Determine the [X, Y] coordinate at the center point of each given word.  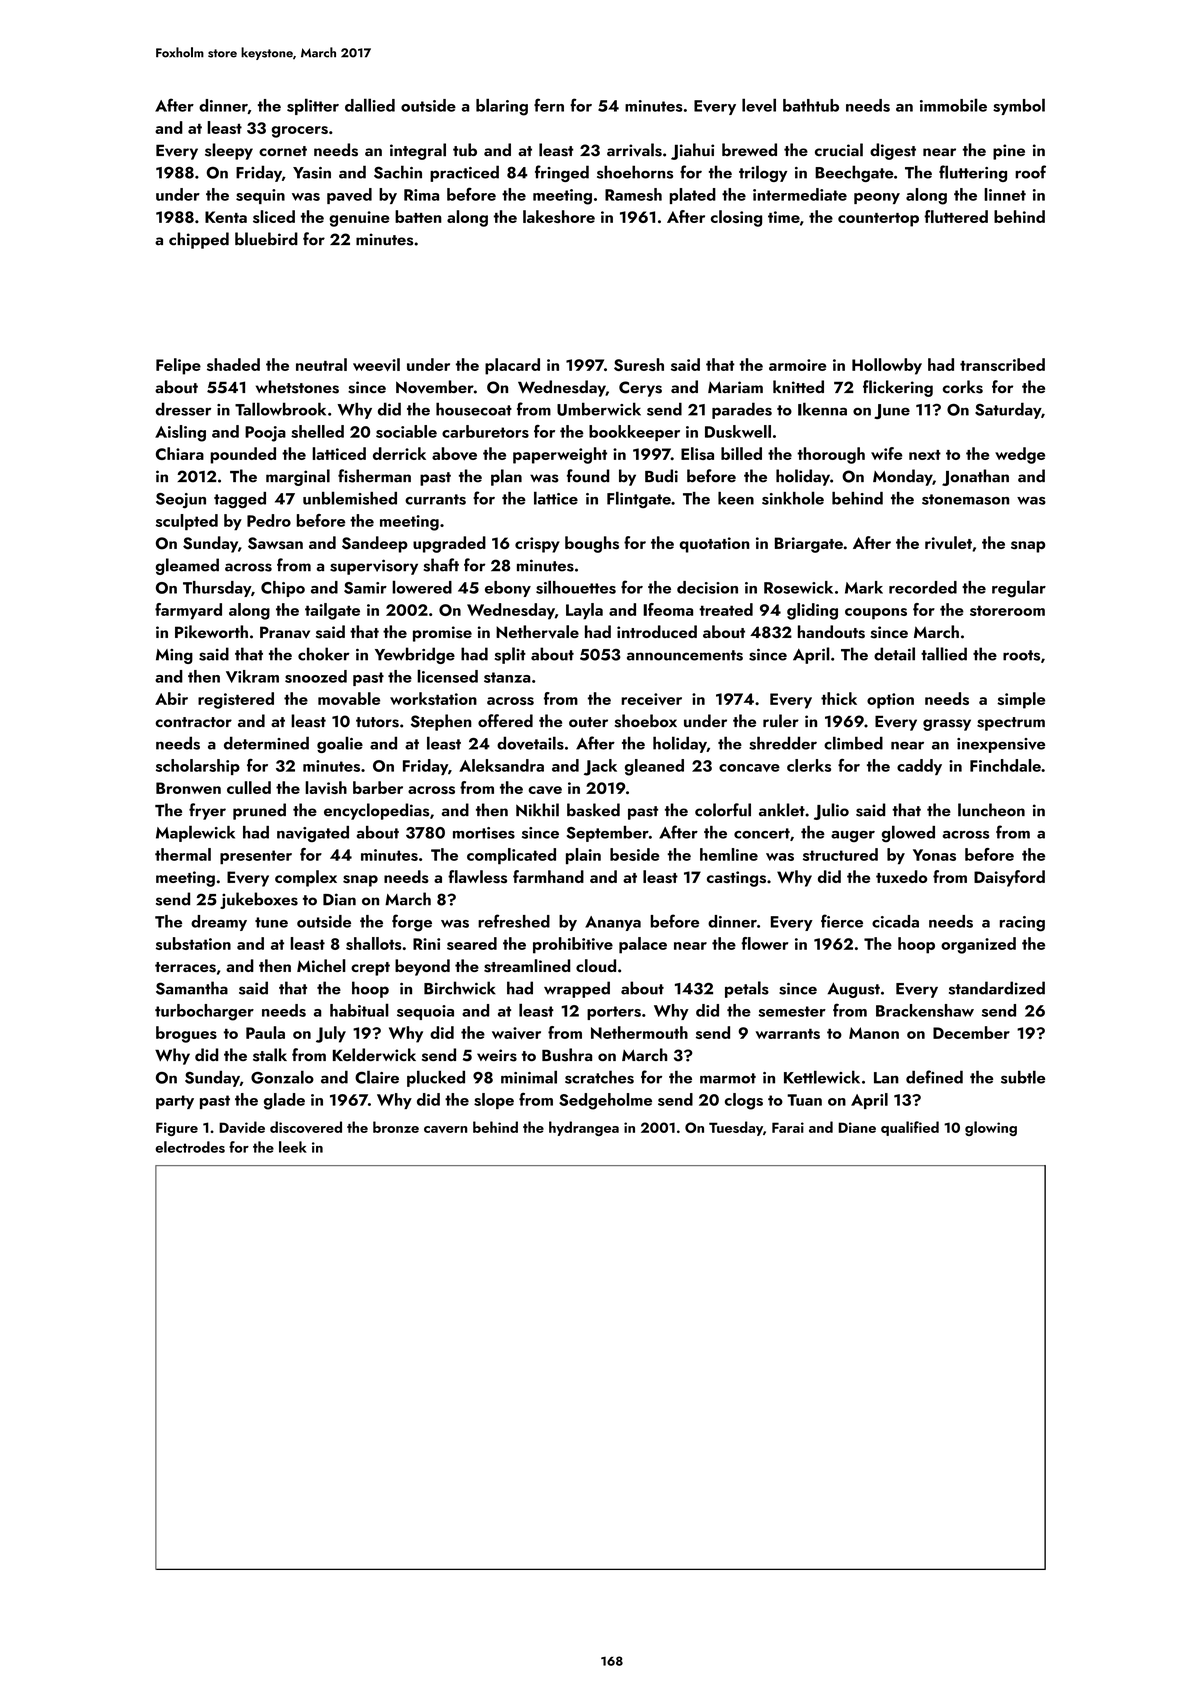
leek [293, 1147]
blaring [502, 107]
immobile [953, 105]
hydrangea [584, 1128]
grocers [300, 132]
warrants [788, 1034]
